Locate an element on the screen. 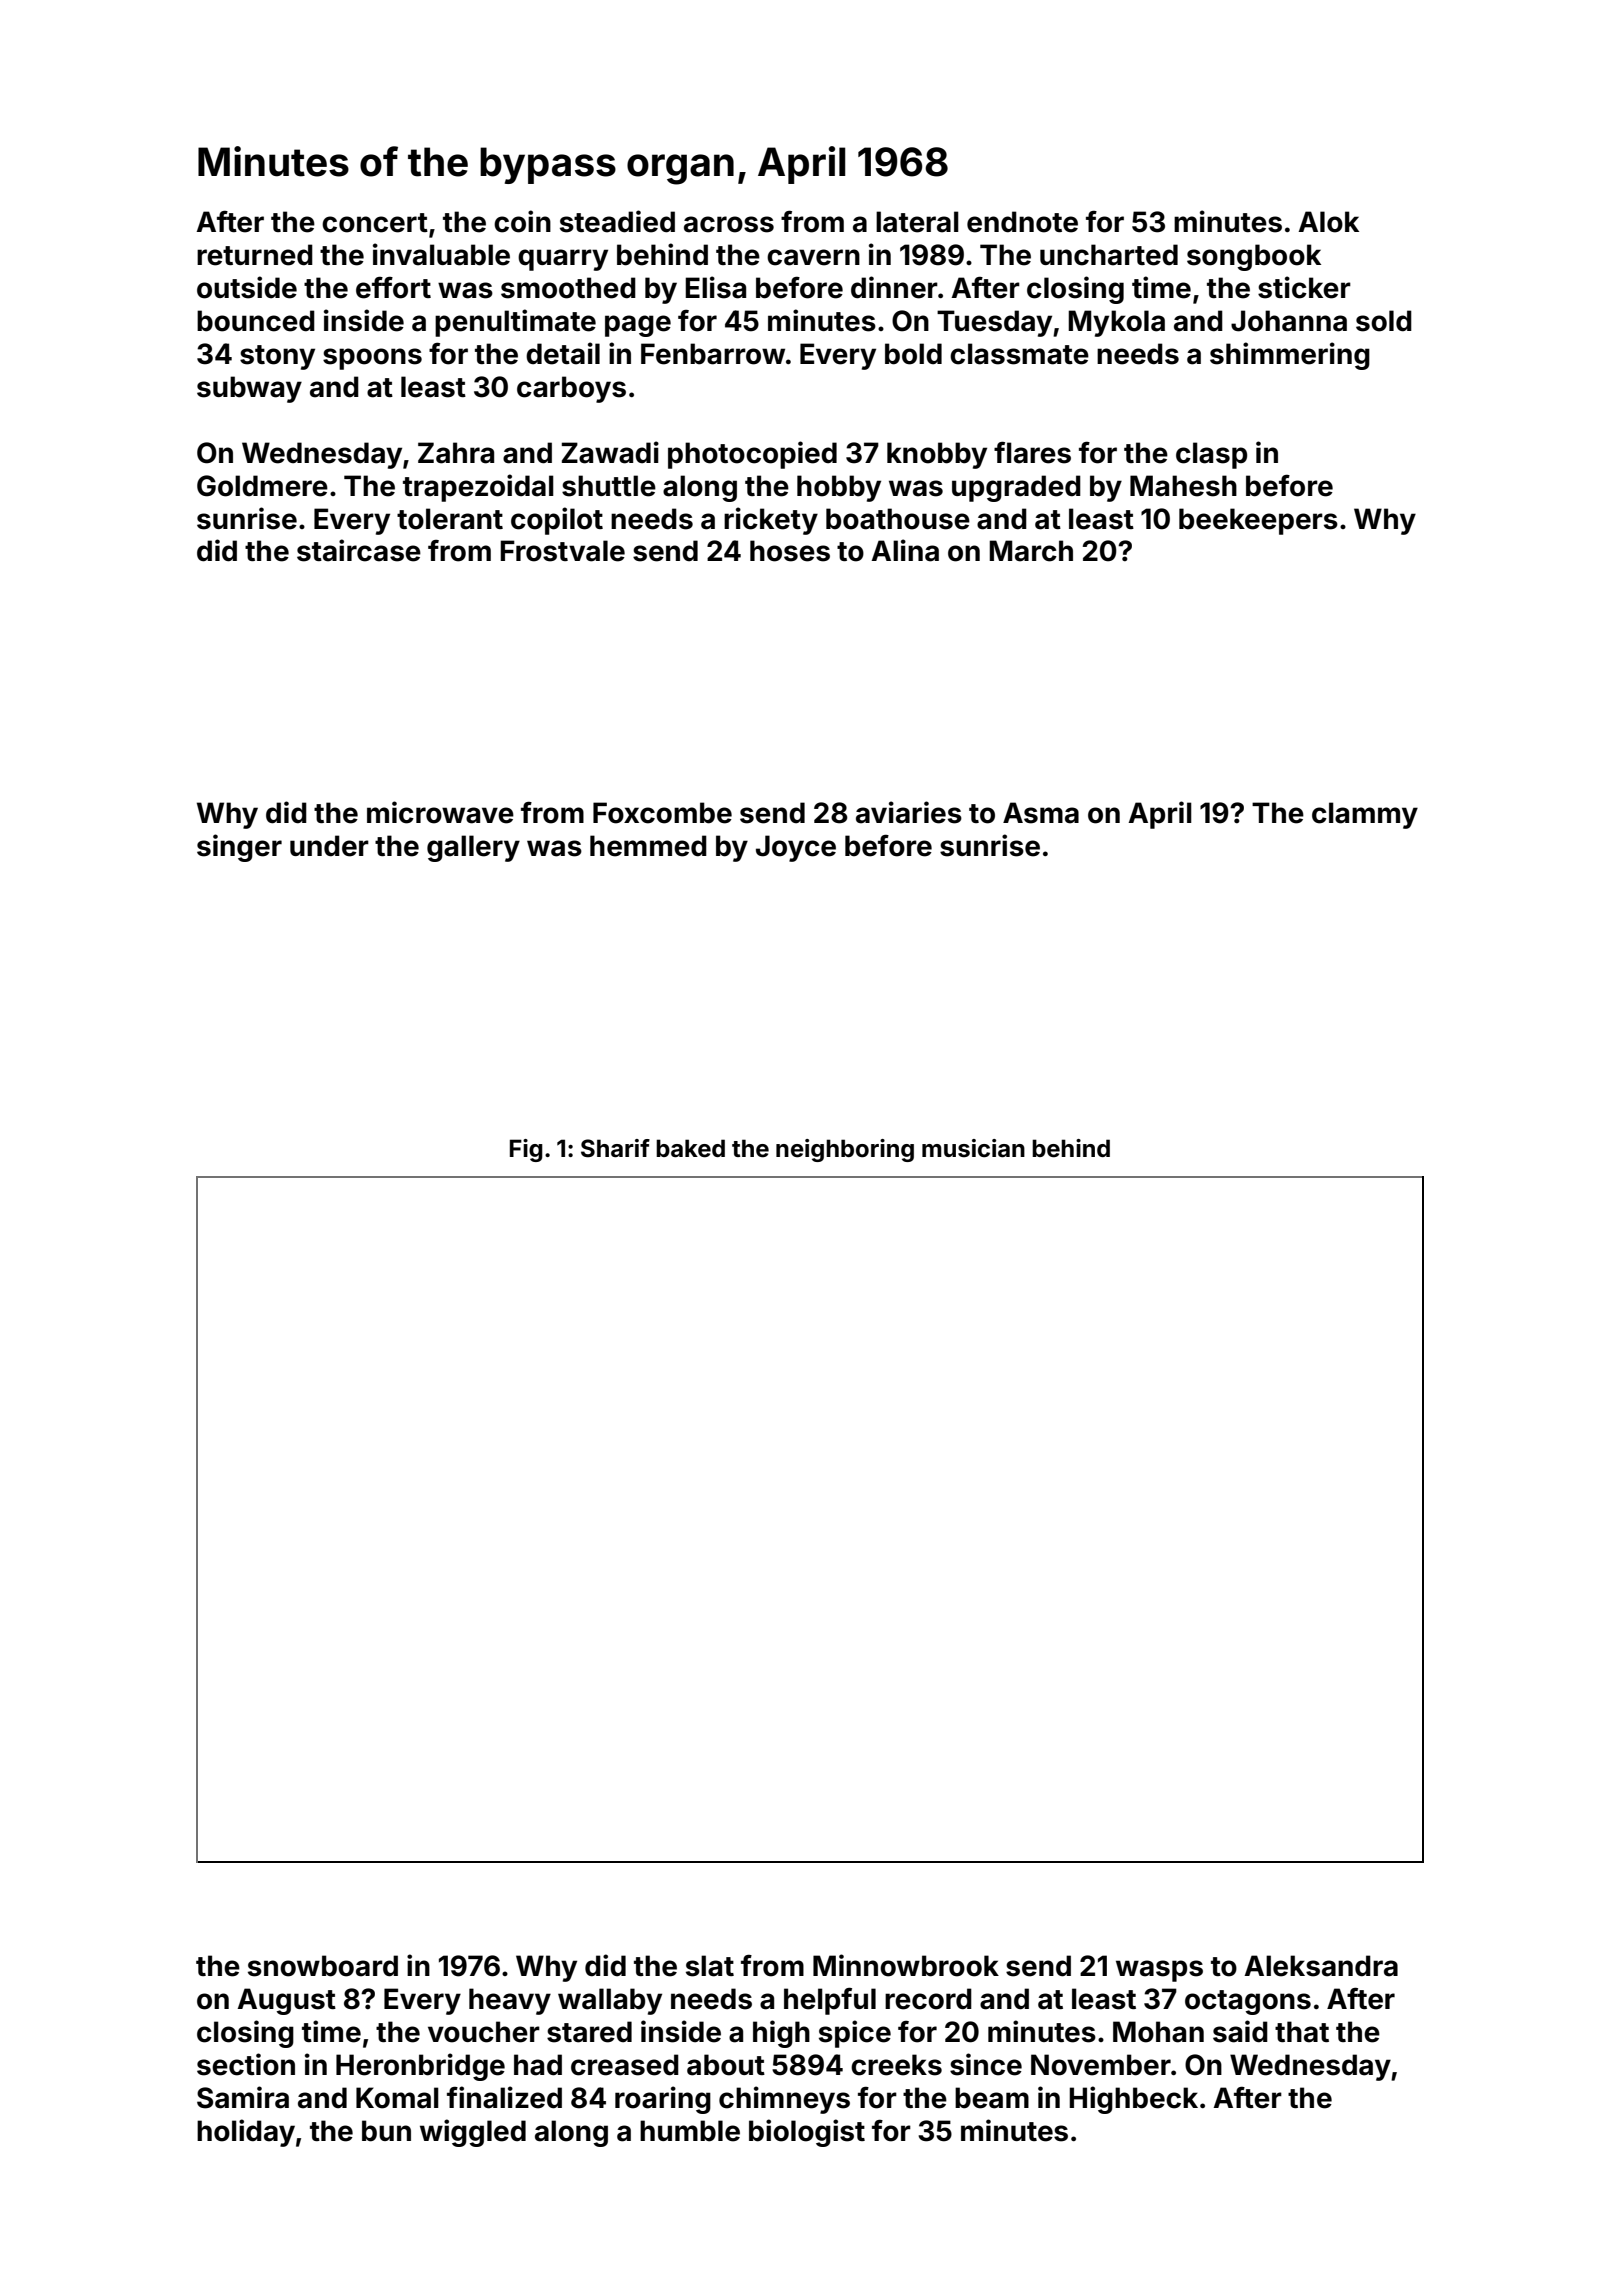  clammy is located at coordinates (1365, 815).
